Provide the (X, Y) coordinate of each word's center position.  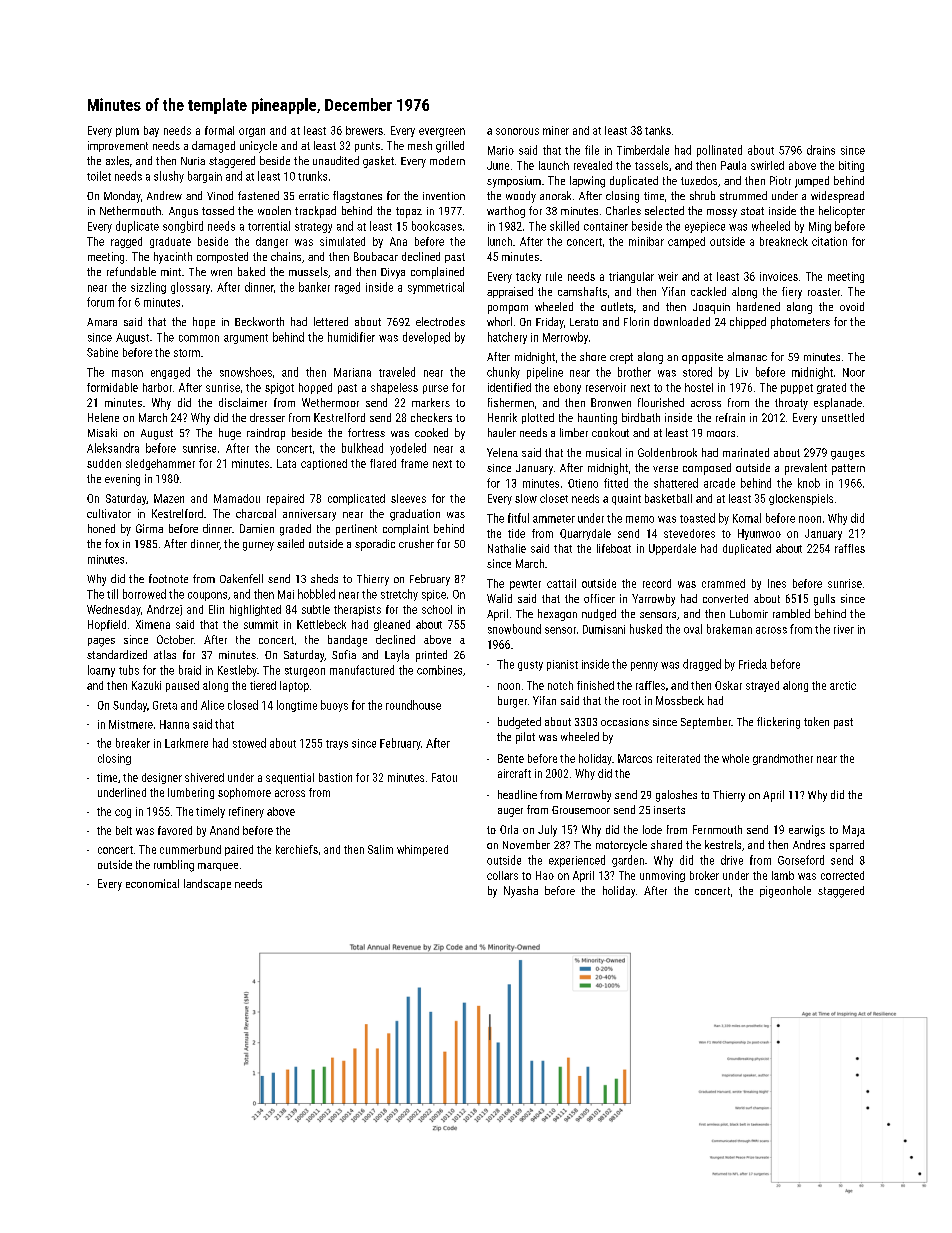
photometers (800, 323)
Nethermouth (130, 210)
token (816, 721)
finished (595, 685)
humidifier (351, 337)
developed (426, 338)
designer (162, 778)
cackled (708, 291)
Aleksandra (113, 448)
